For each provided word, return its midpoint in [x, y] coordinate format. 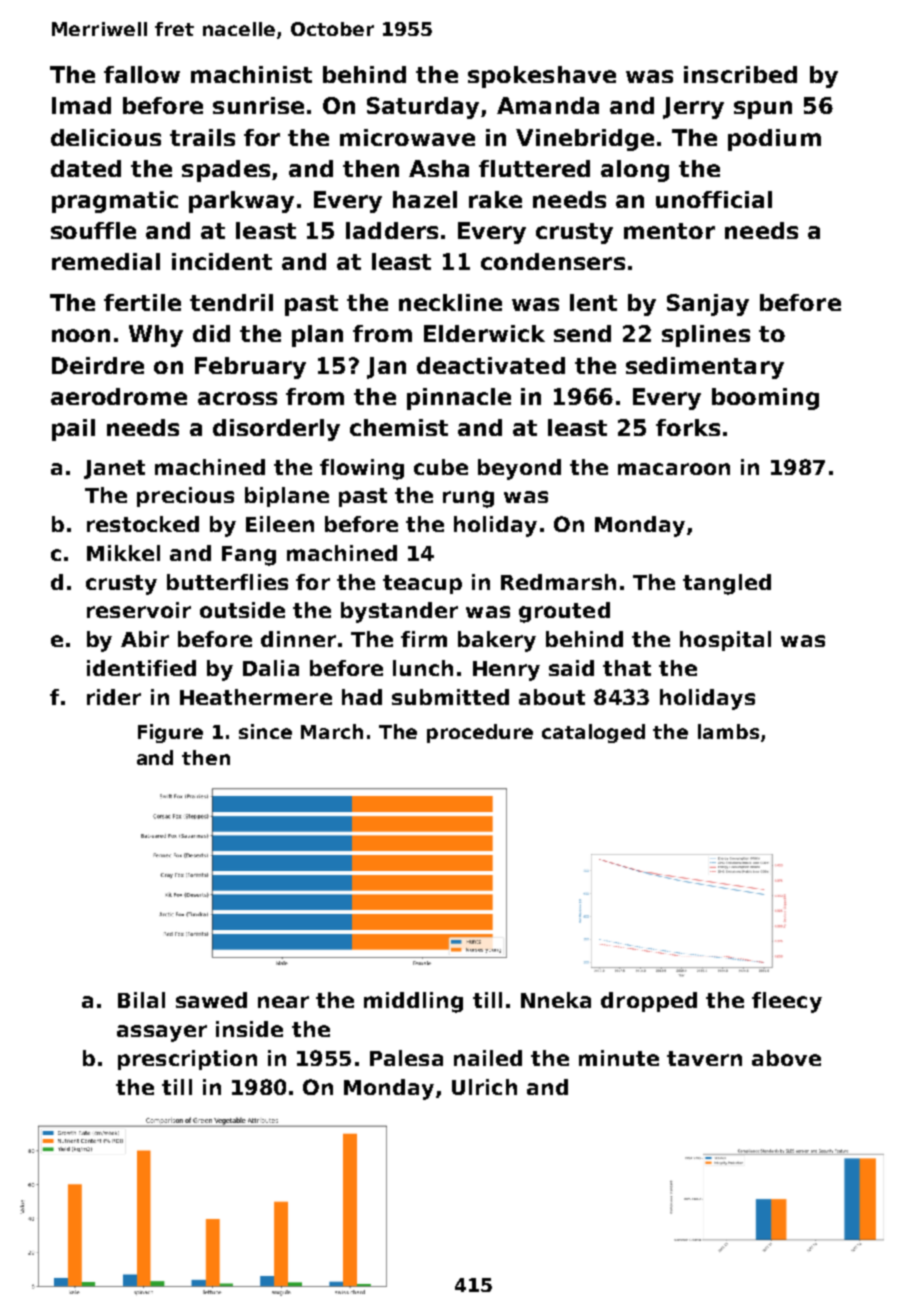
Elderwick [484, 333]
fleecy [787, 1002]
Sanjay [708, 305]
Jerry [693, 108]
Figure [170, 733]
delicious [106, 137]
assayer [162, 1033]
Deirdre [98, 365]
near [283, 1002]
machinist [251, 74]
